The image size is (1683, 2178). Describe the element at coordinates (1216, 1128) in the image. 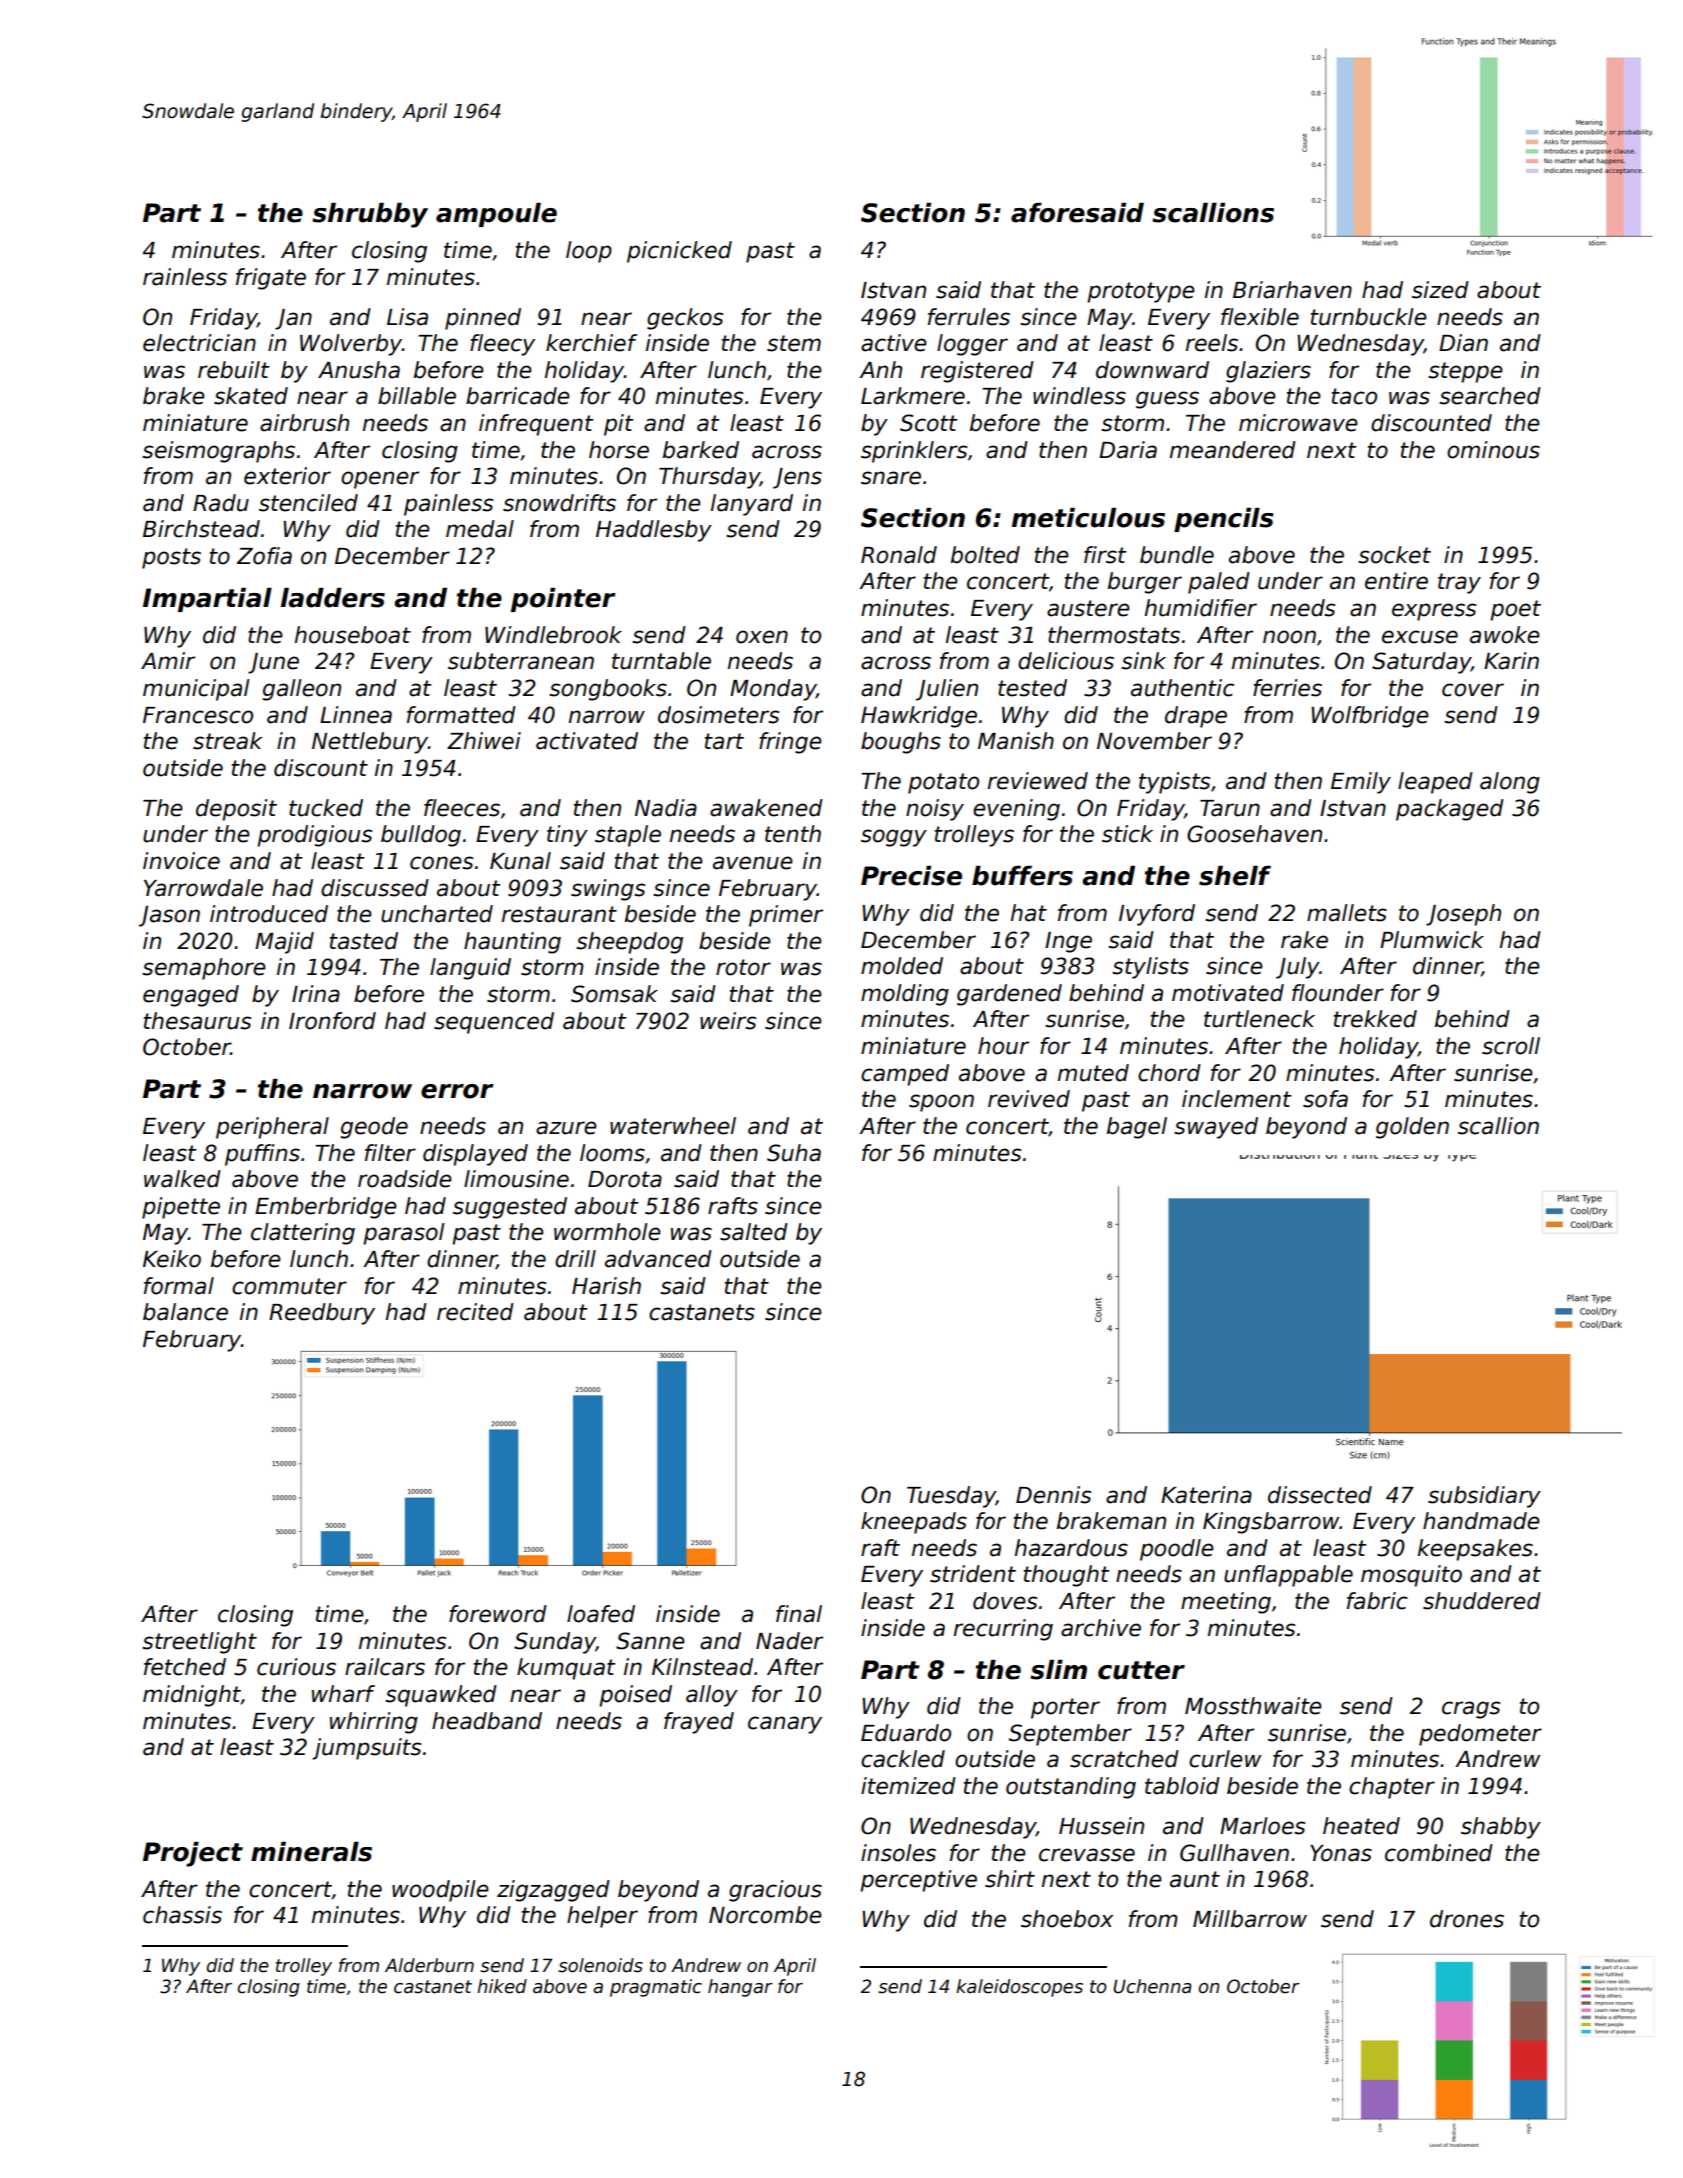

I see `swayed` at that location.
